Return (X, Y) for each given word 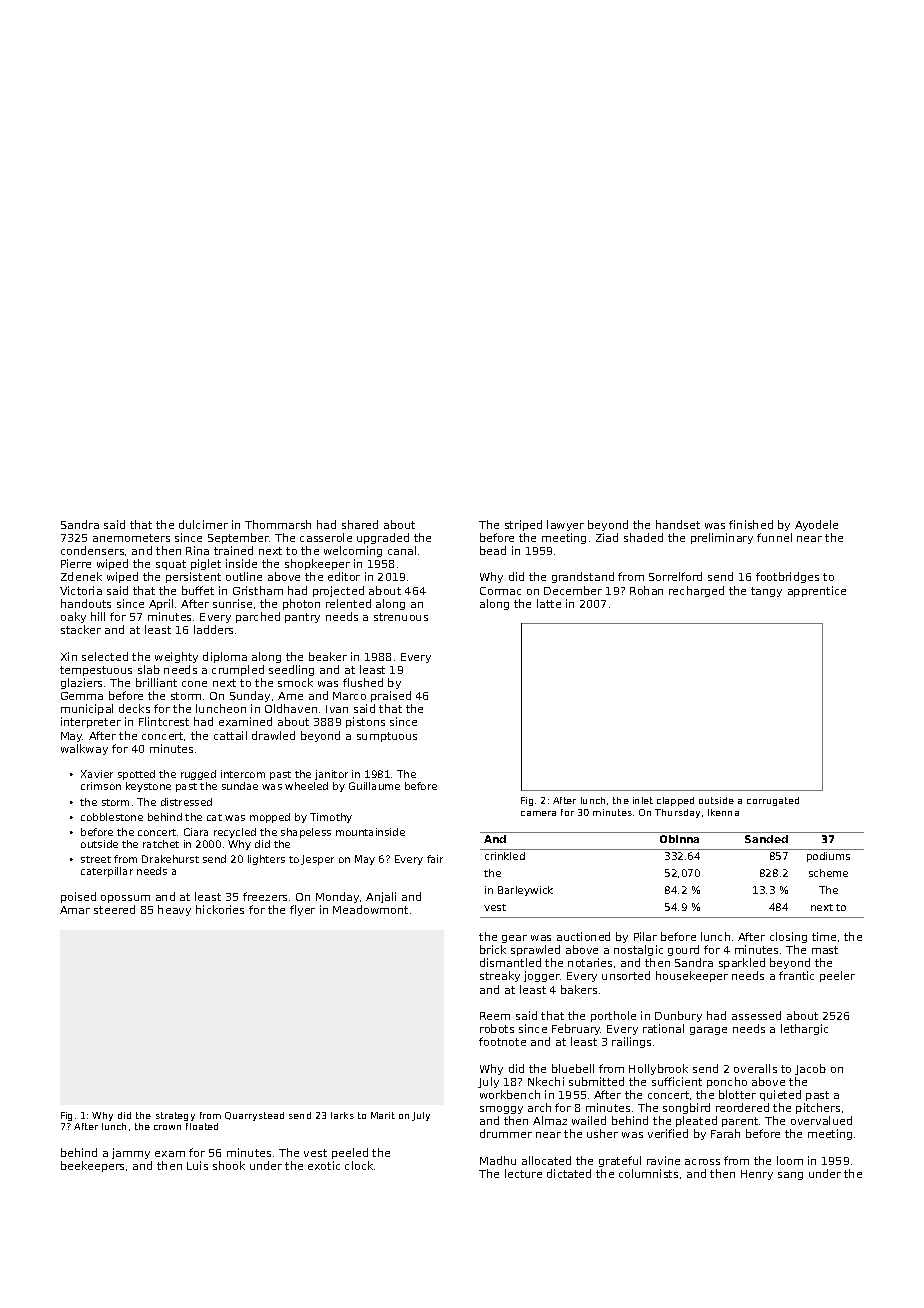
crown (167, 1127)
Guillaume (374, 786)
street (96, 859)
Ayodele (816, 525)
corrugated (773, 801)
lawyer (565, 525)
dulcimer (203, 524)
